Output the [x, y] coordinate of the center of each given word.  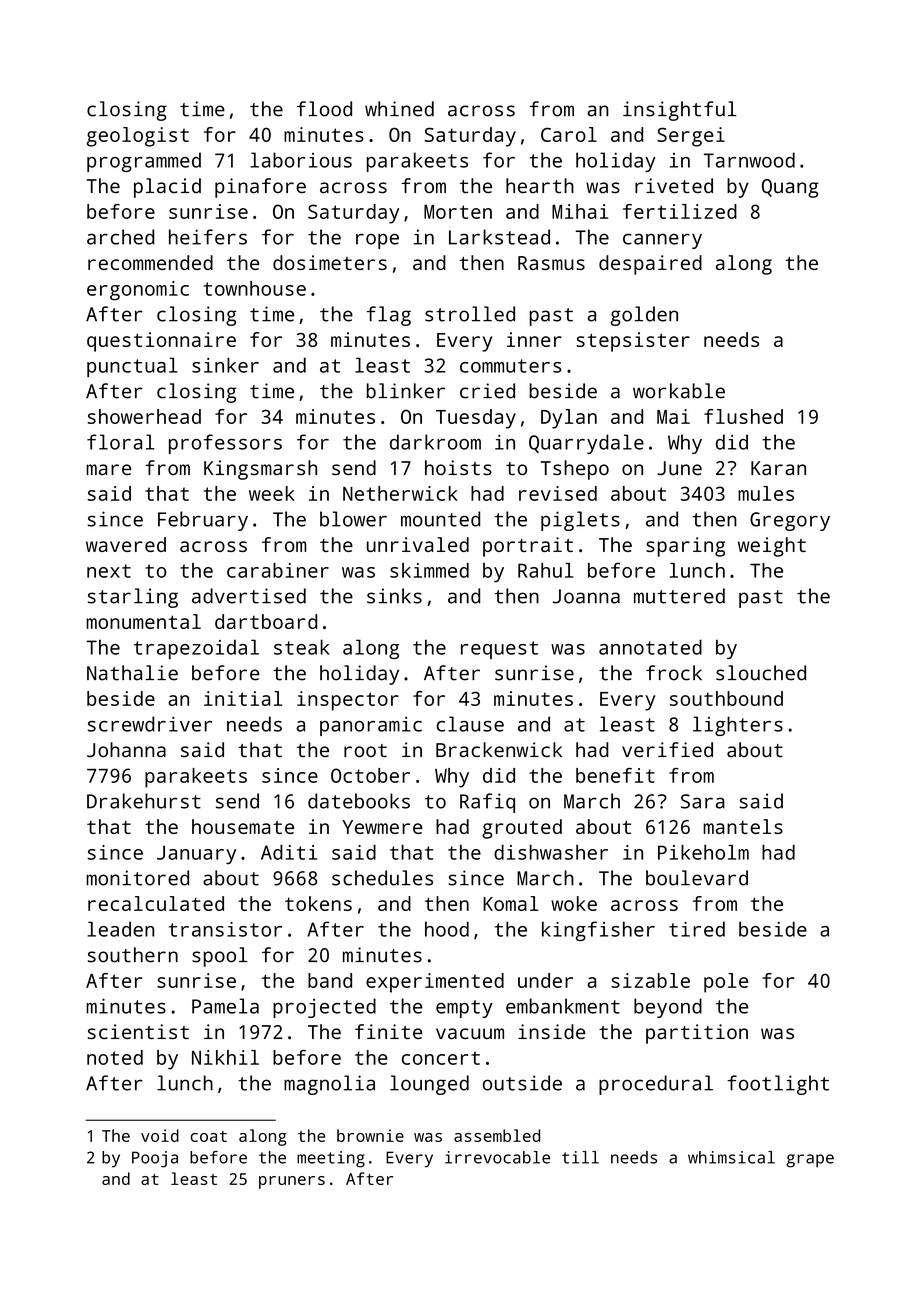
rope [377, 241]
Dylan [569, 419]
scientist [138, 1031]
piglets [580, 521]
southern [133, 955]
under [545, 980]
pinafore [260, 188]
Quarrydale [586, 444]
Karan [778, 468]
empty [464, 1009]
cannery [662, 241]
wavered [126, 544]
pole [726, 983]
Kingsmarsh [260, 470]
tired [697, 929]
